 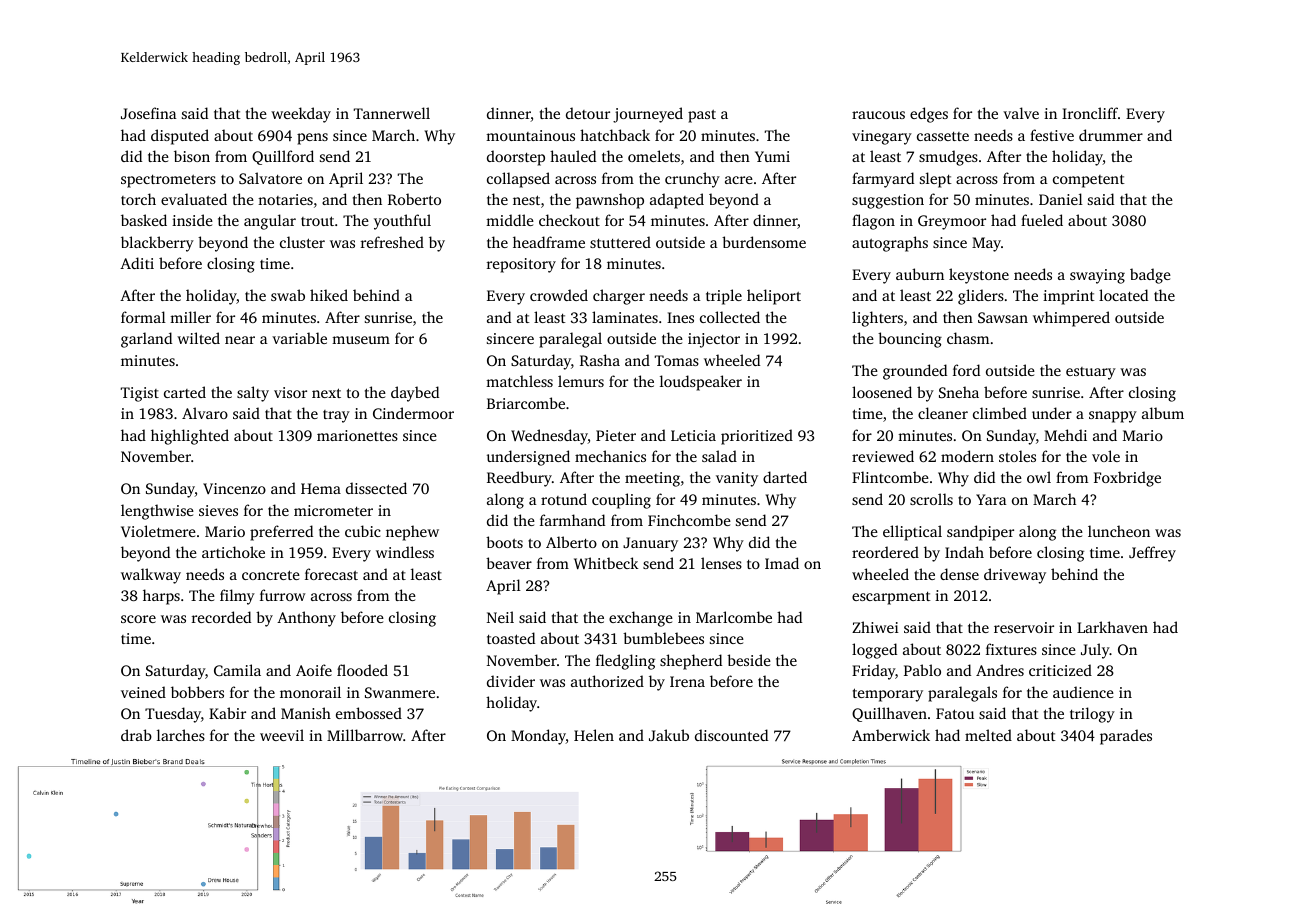 What do you see at coordinates (572, 520) in the screenshot?
I see `farmhand` at bounding box center [572, 520].
